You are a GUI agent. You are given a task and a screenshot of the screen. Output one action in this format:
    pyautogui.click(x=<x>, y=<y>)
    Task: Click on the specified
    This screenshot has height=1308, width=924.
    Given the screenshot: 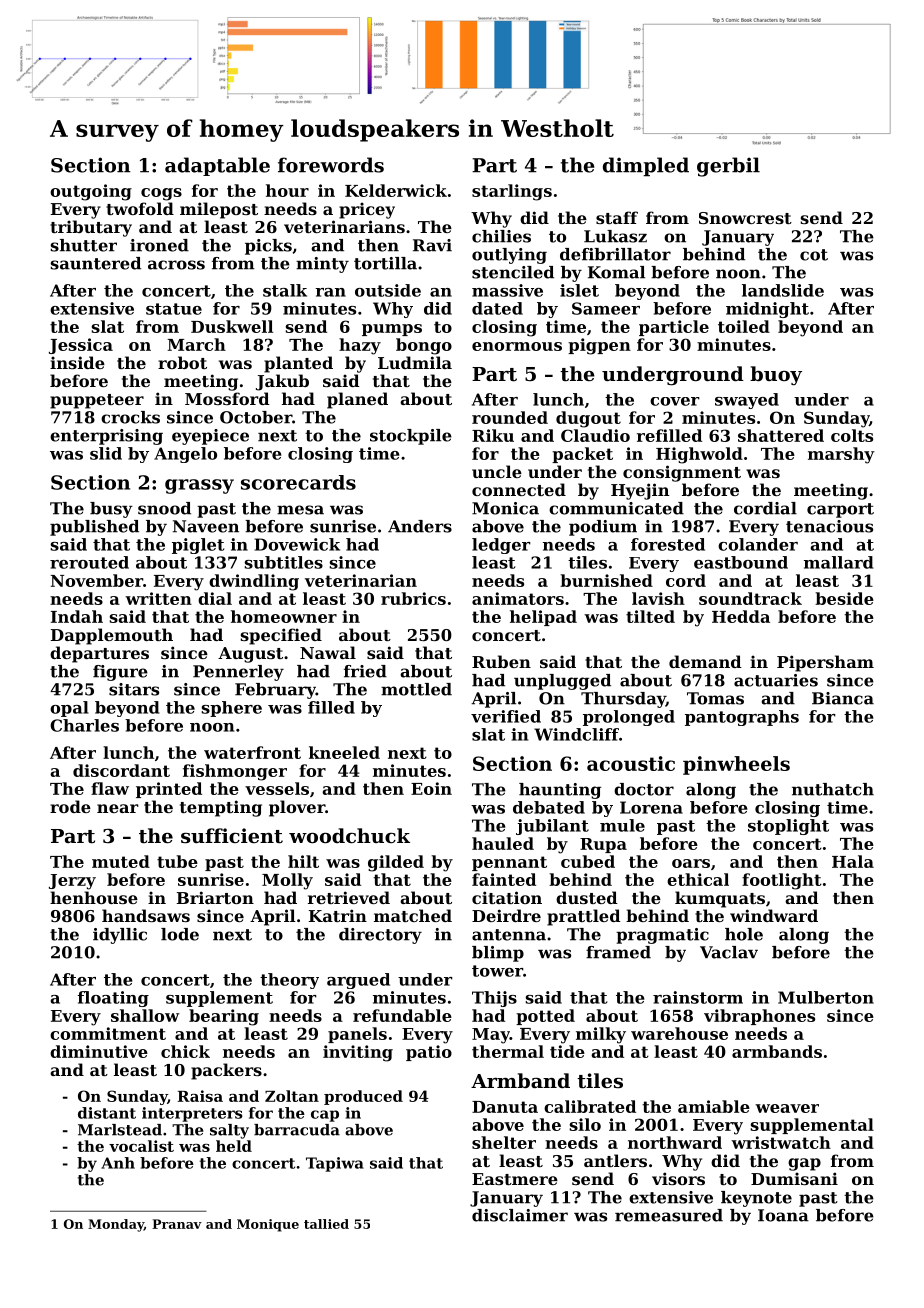 What is the action you would take?
    pyautogui.click(x=281, y=636)
